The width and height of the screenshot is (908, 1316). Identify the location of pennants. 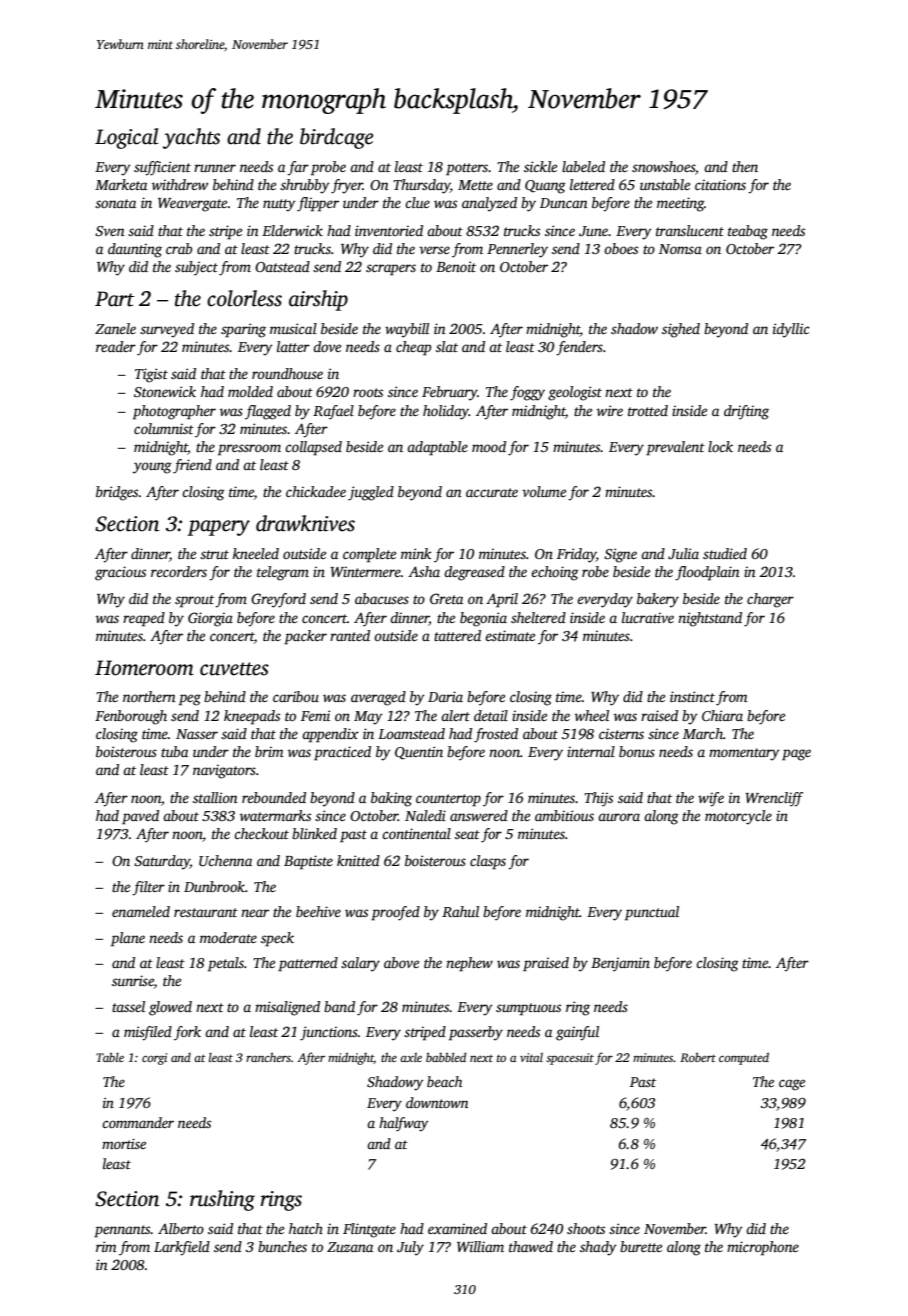
(122, 1231).
